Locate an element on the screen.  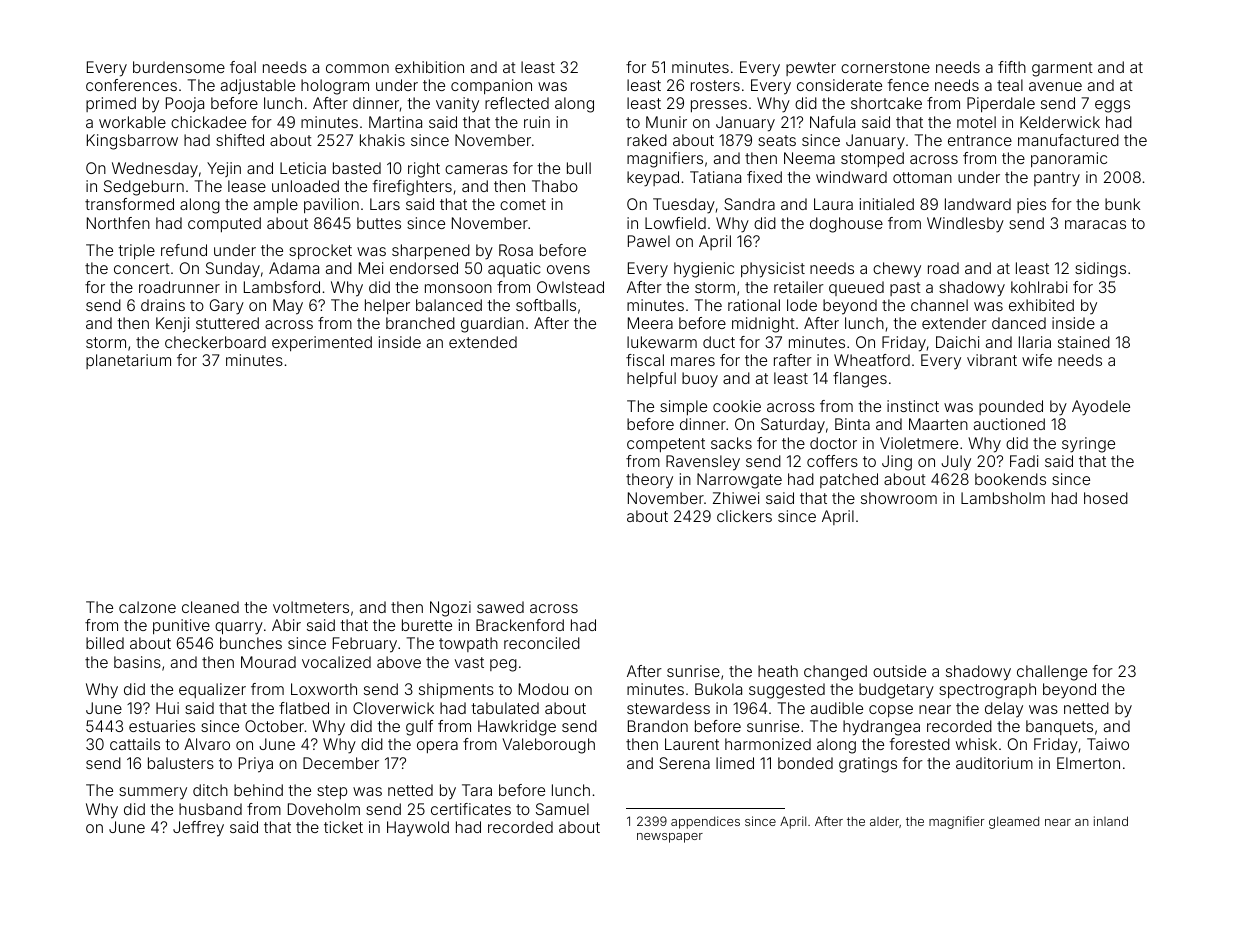
syringe is located at coordinates (1088, 445).
